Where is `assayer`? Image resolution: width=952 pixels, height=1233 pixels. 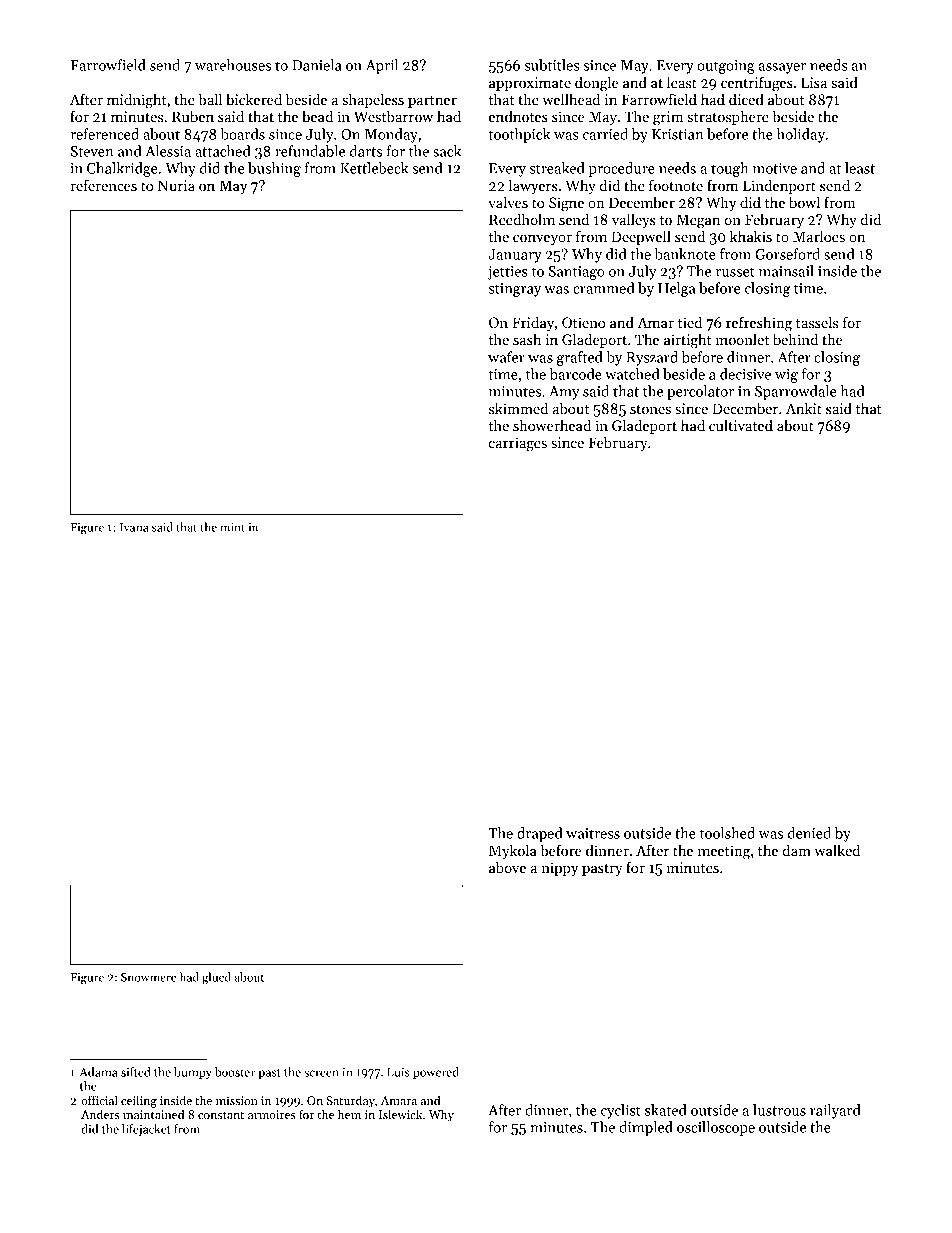 assayer is located at coordinates (782, 68).
